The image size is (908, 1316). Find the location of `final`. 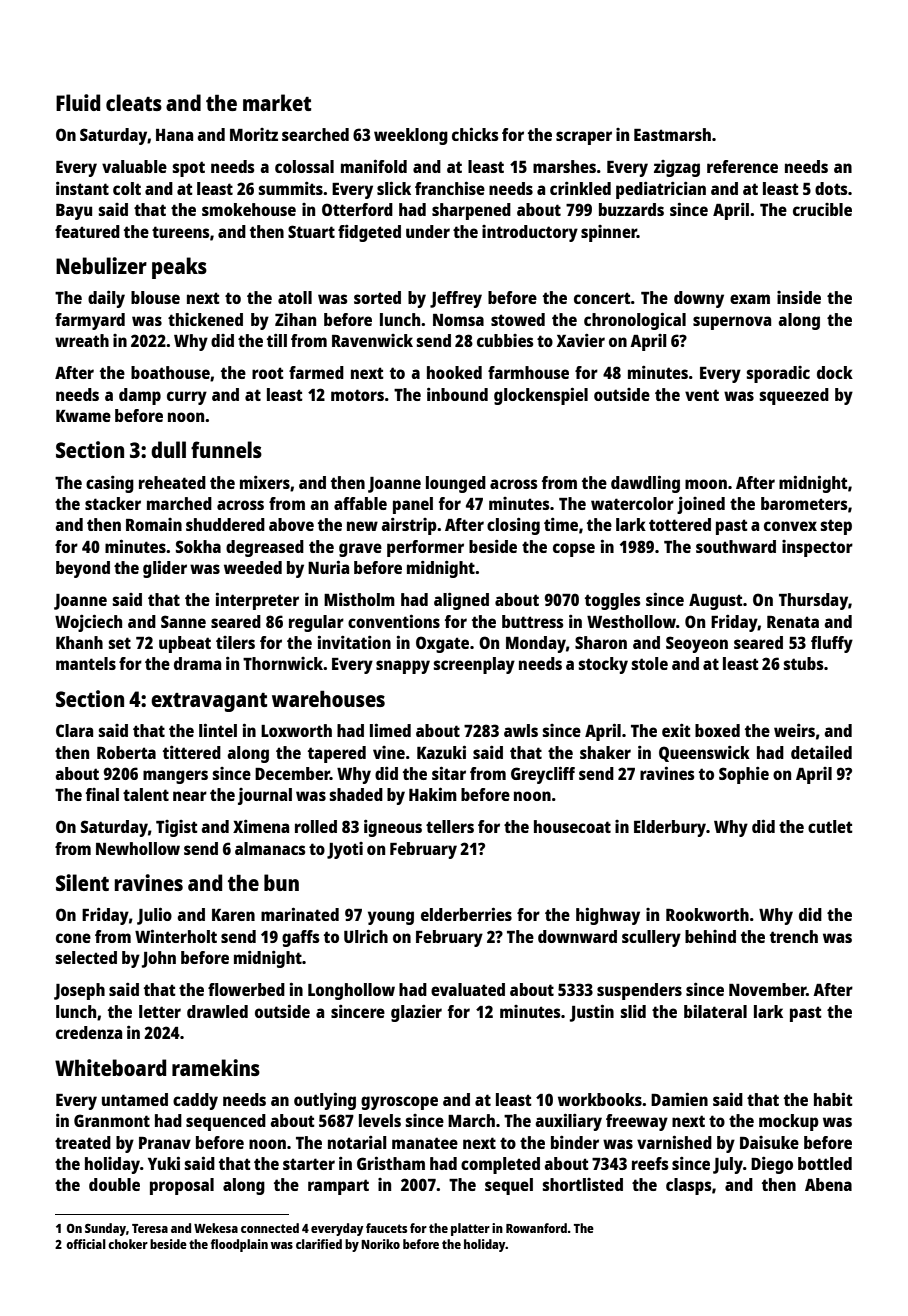

final is located at coordinates (102, 794).
